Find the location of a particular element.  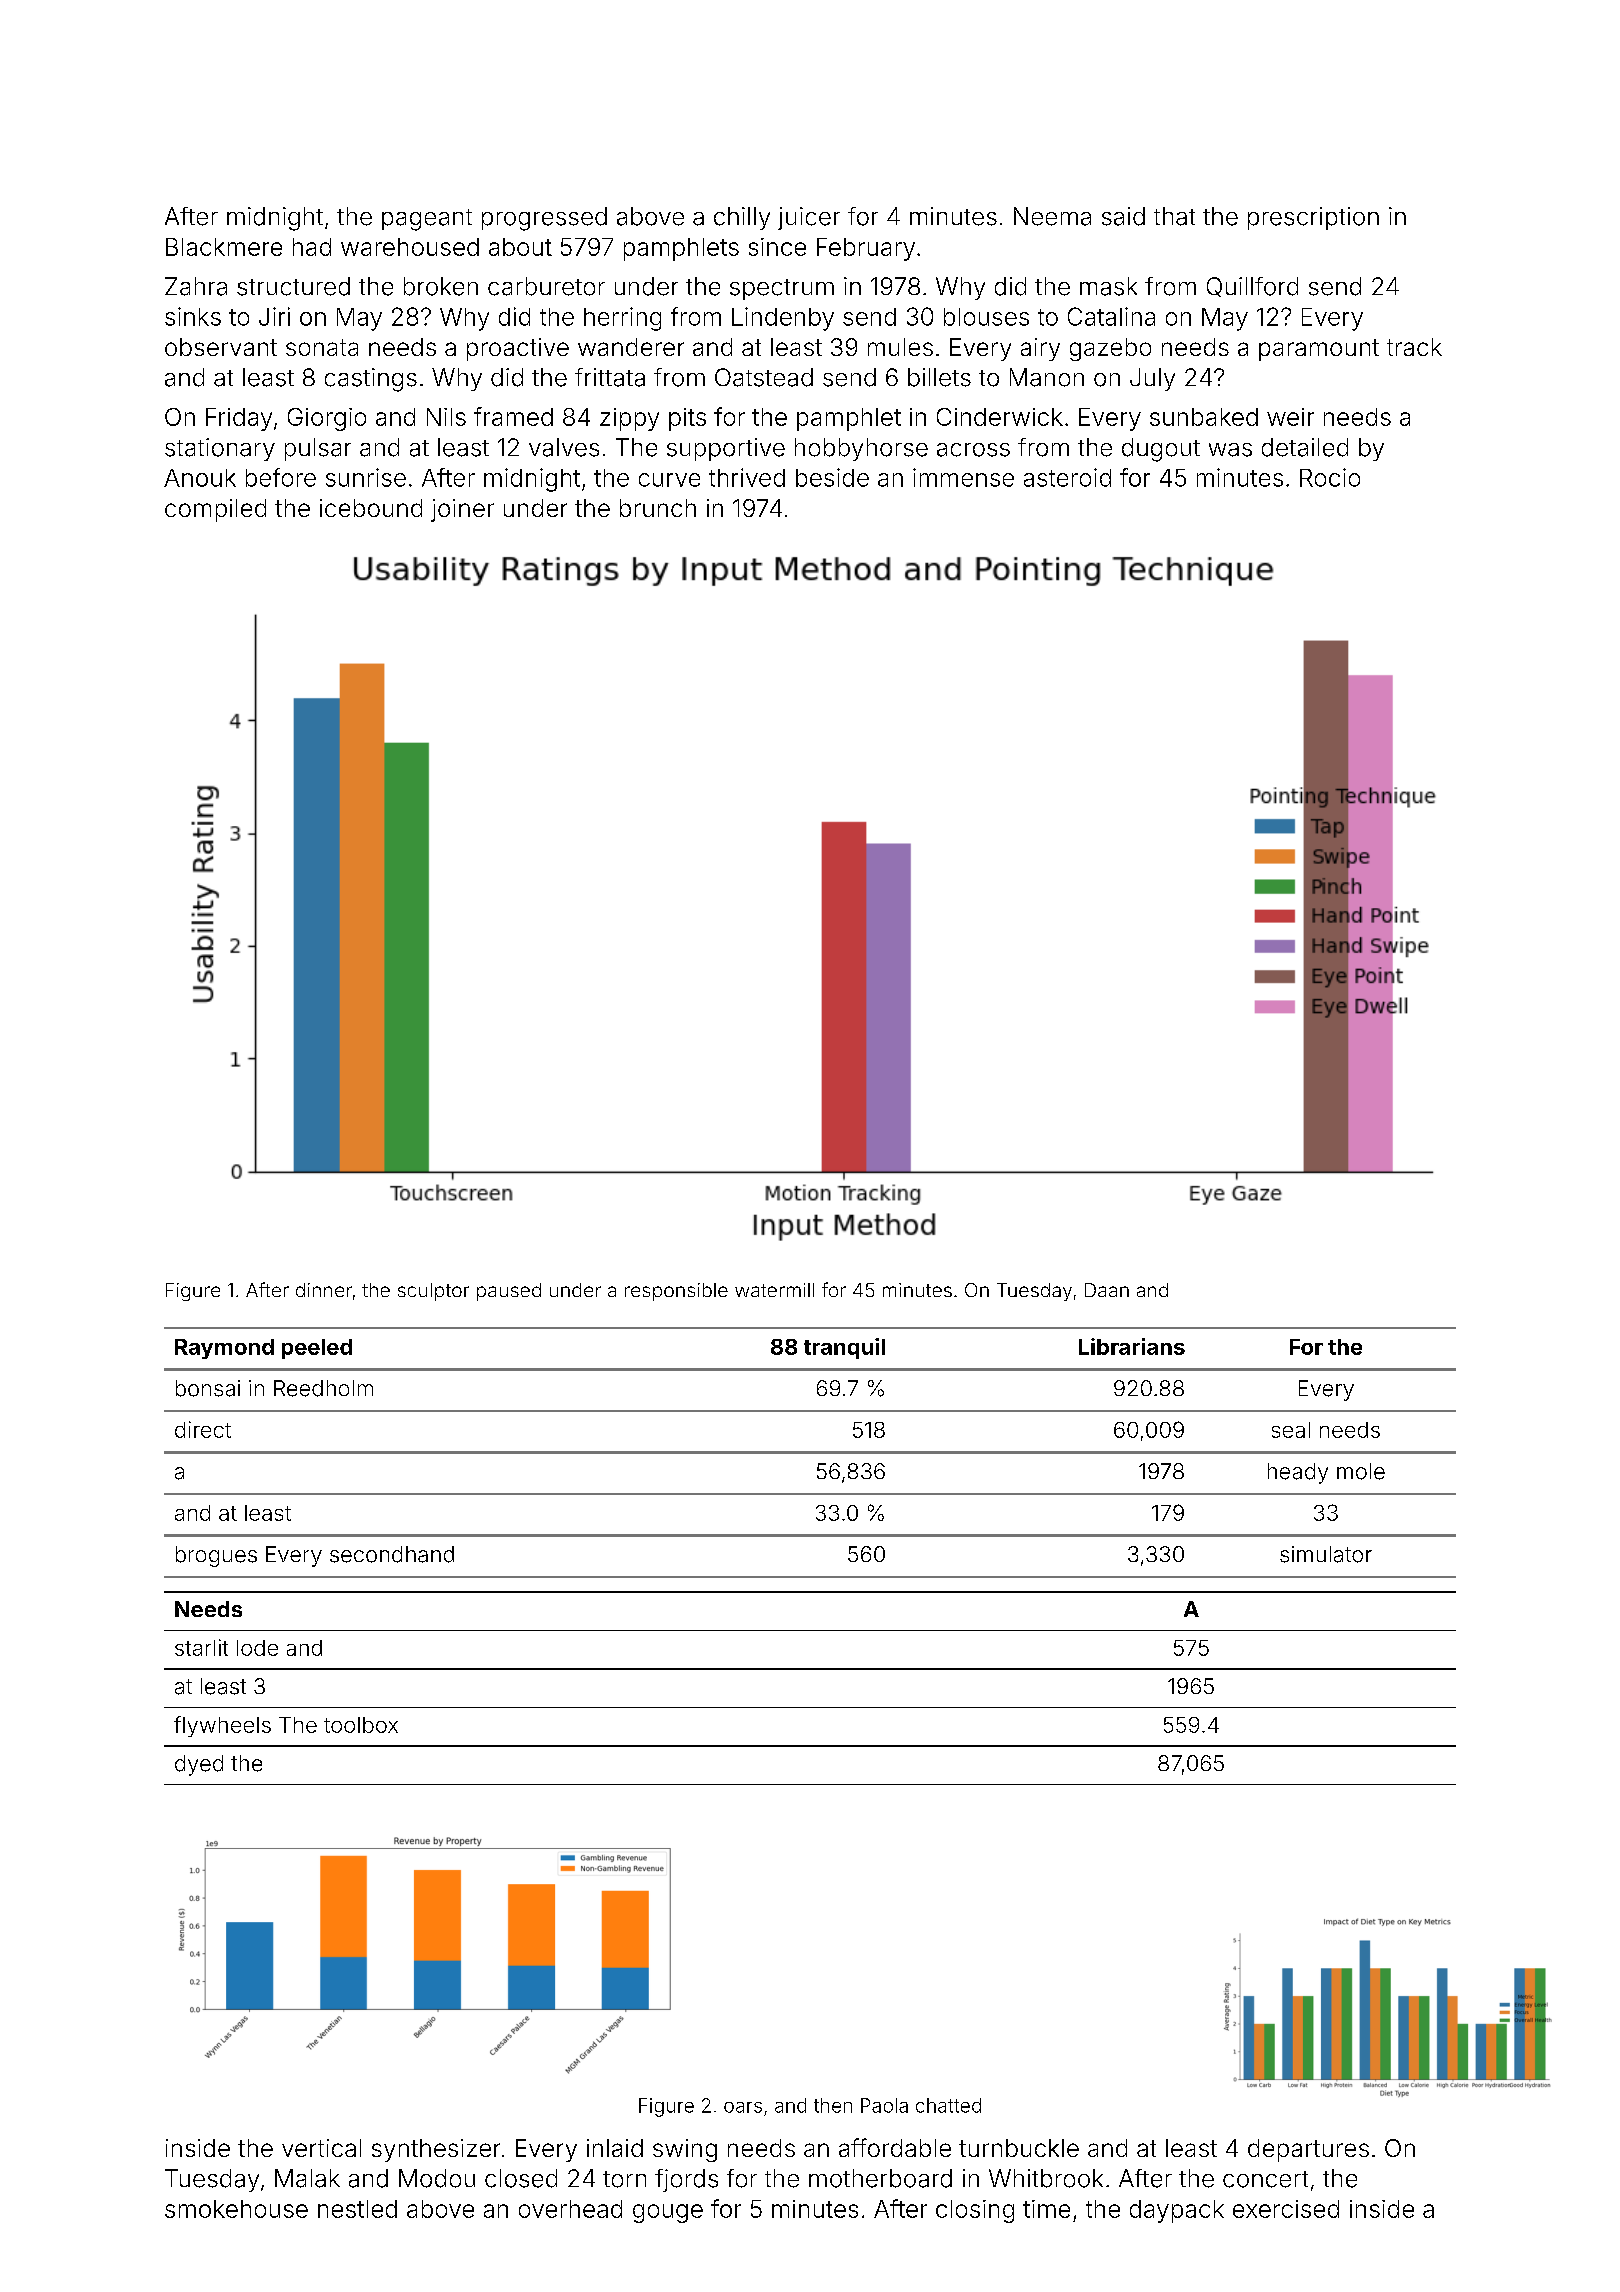

about is located at coordinates (520, 247).
